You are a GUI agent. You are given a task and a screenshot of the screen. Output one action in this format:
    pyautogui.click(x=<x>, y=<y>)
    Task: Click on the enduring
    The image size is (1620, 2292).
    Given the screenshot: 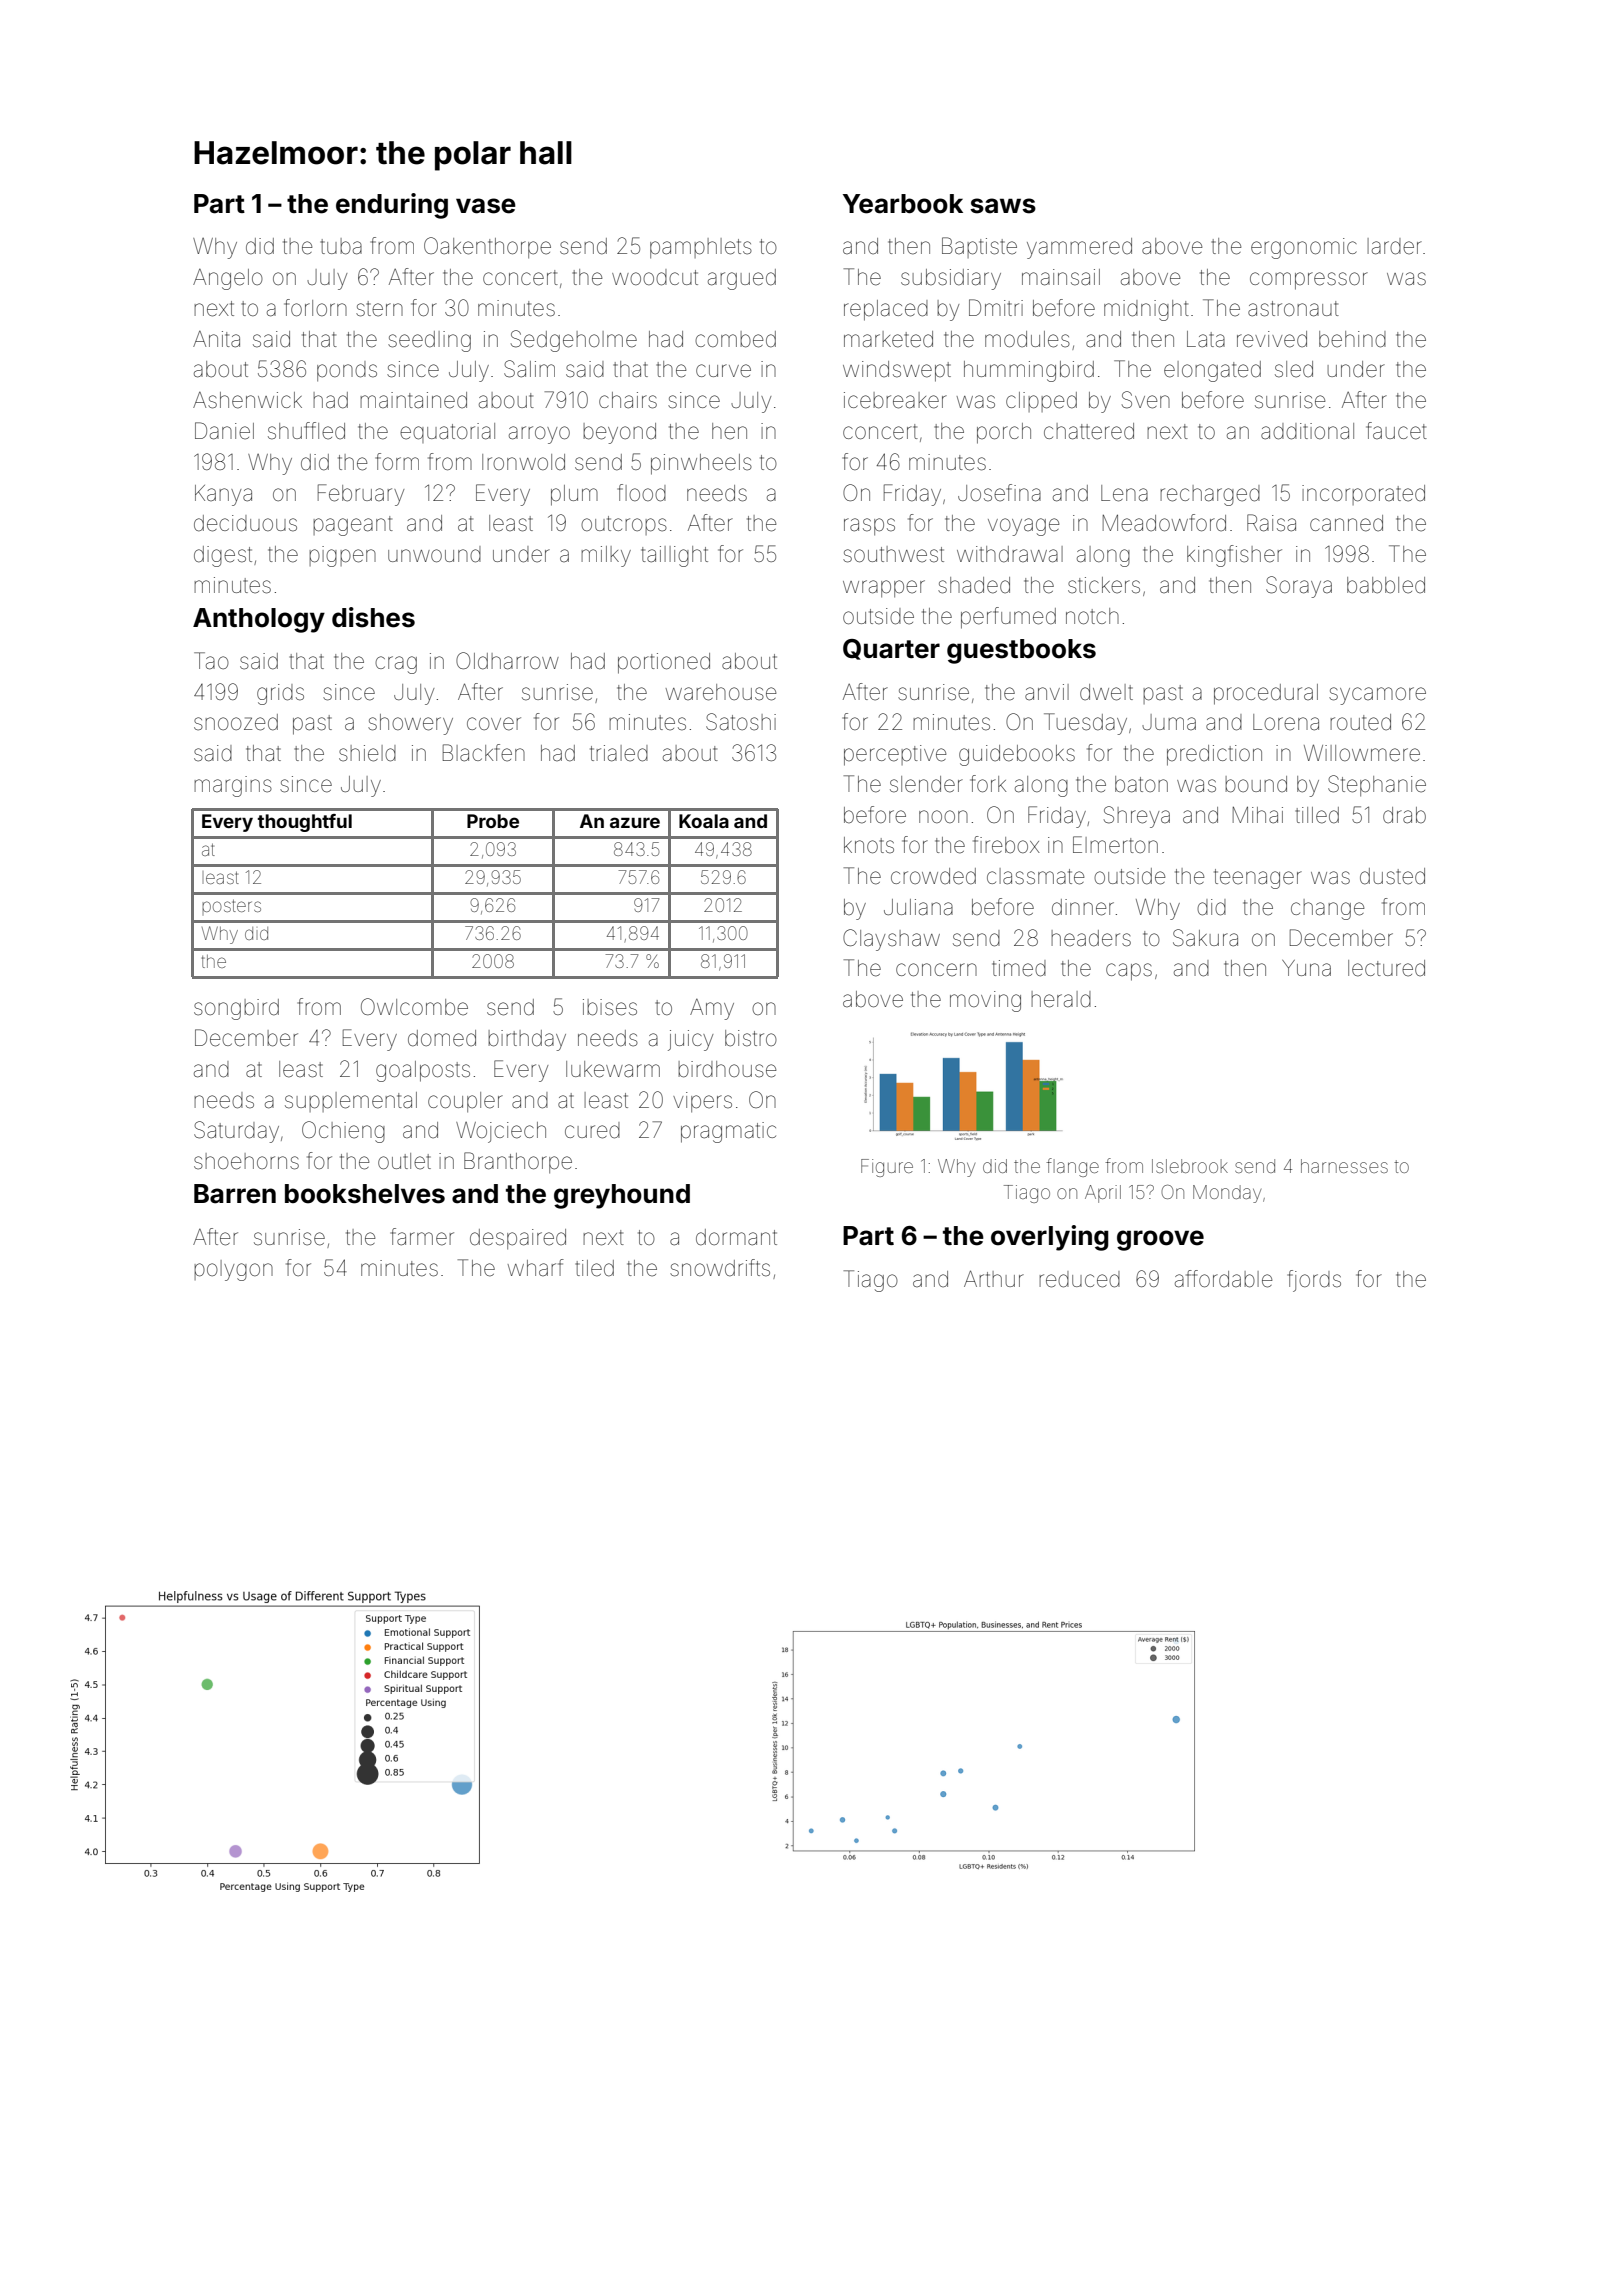 What is the action you would take?
    pyautogui.click(x=392, y=206)
